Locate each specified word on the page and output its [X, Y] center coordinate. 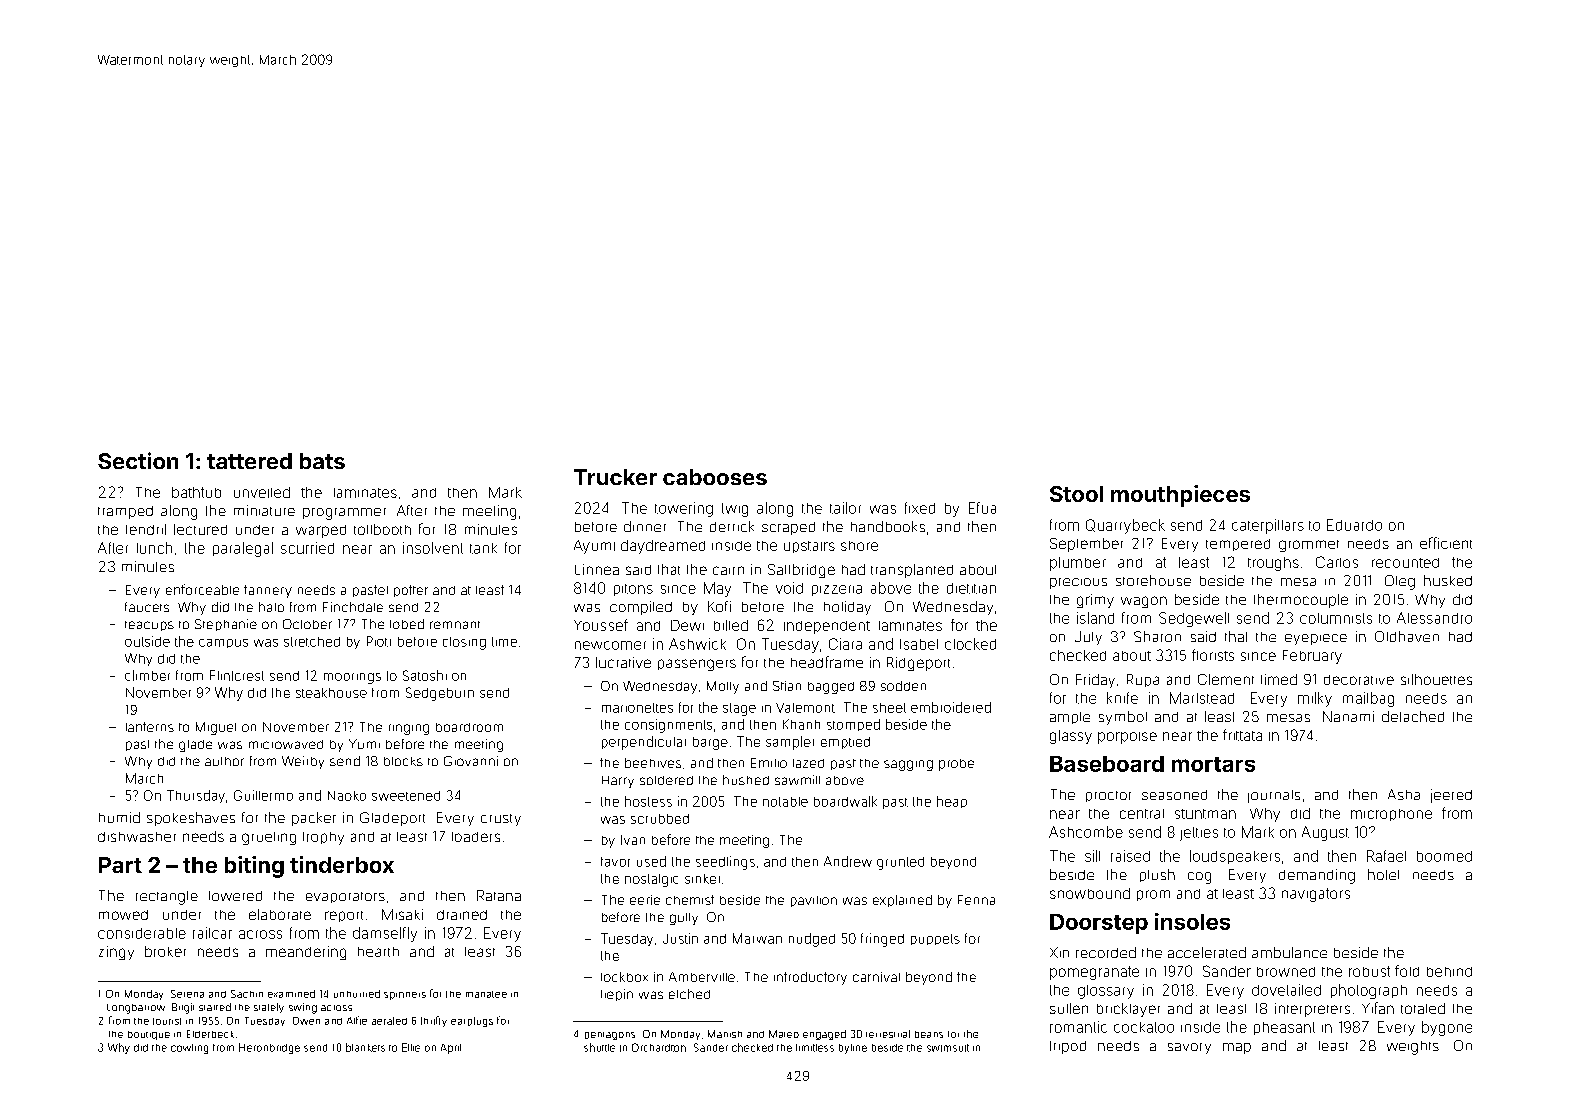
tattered [249, 461]
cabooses [715, 477]
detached [1413, 716]
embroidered [951, 707]
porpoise [1127, 738]
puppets [935, 939]
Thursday [196, 796]
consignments [668, 726]
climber [147, 675]
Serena [187, 994]
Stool [1076, 494]
